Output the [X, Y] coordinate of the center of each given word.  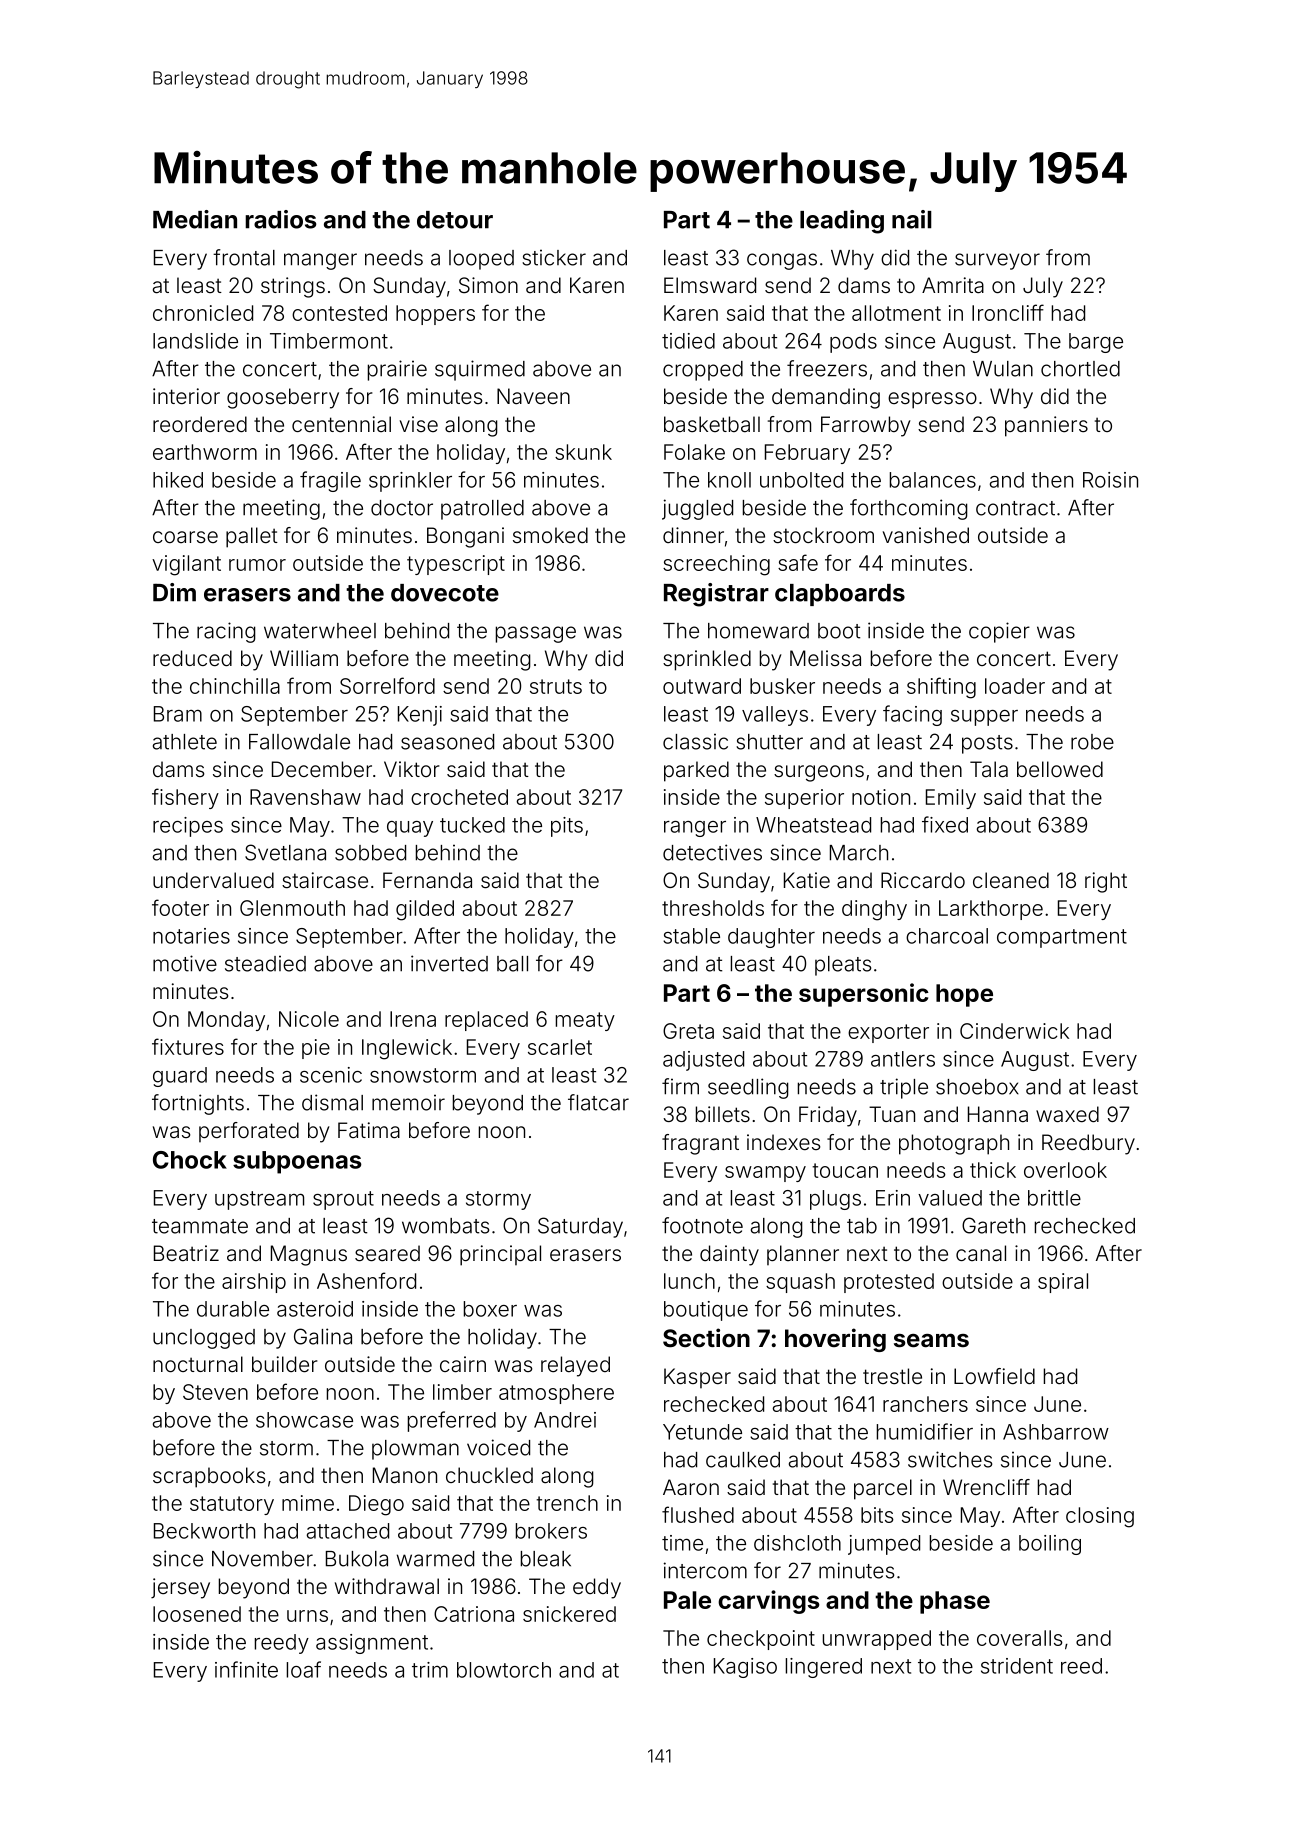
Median [195, 219]
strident [1017, 1666]
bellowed [1060, 769]
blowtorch [504, 1670]
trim [430, 1670]
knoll [729, 480]
